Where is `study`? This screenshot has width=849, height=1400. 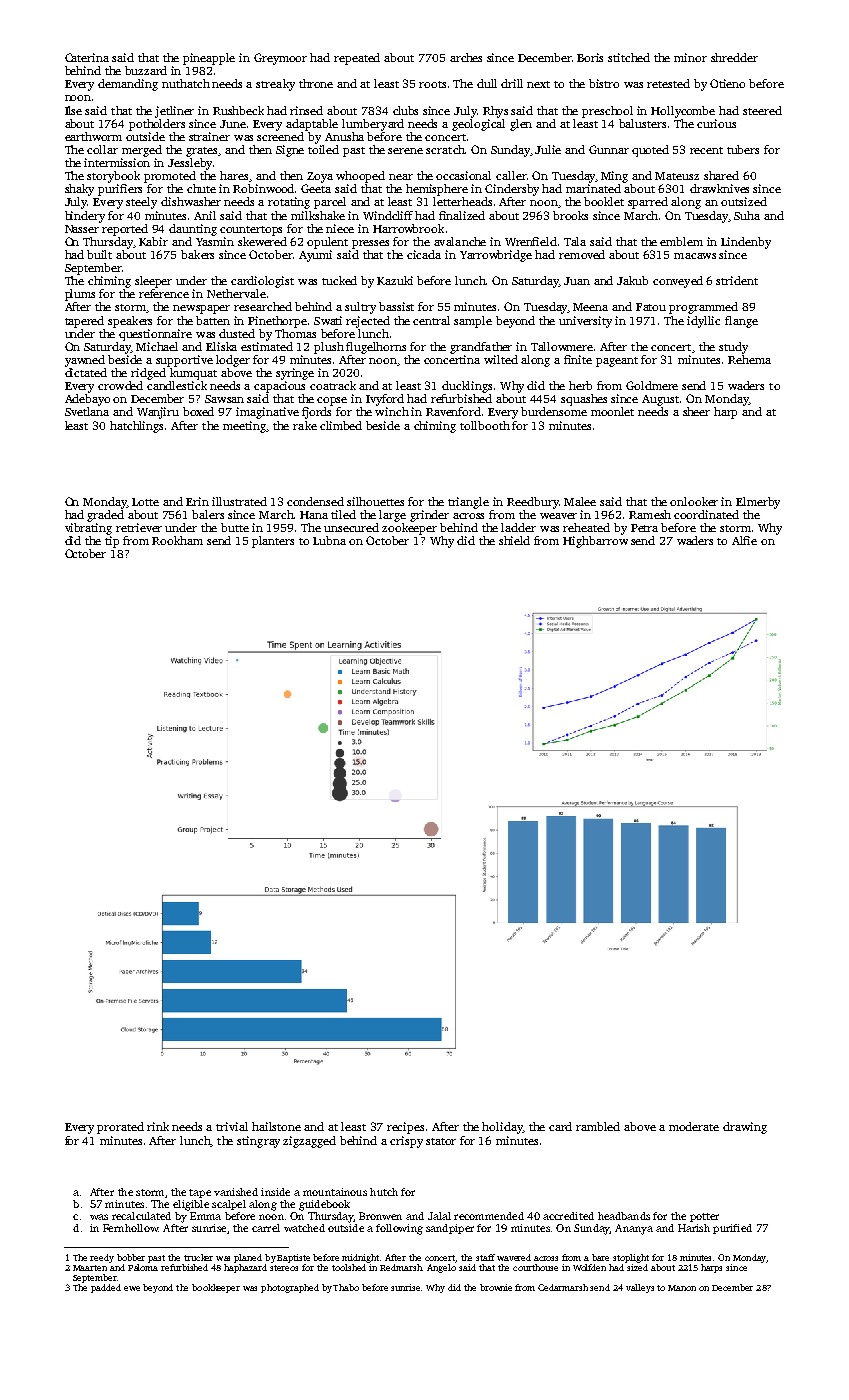
study is located at coordinates (733, 348).
